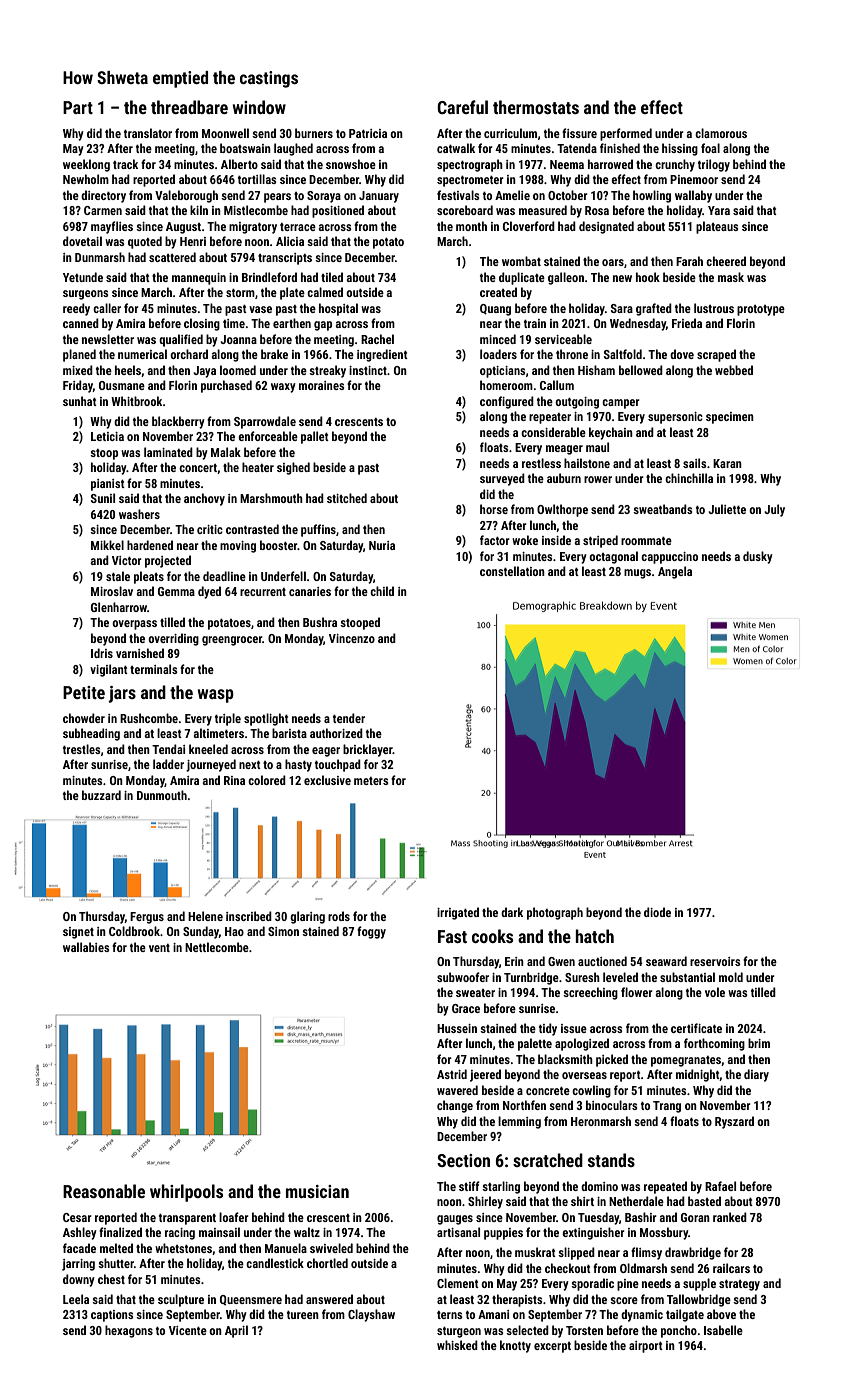  Describe the element at coordinates (259, 107) in the document. I see `window` at that location.
